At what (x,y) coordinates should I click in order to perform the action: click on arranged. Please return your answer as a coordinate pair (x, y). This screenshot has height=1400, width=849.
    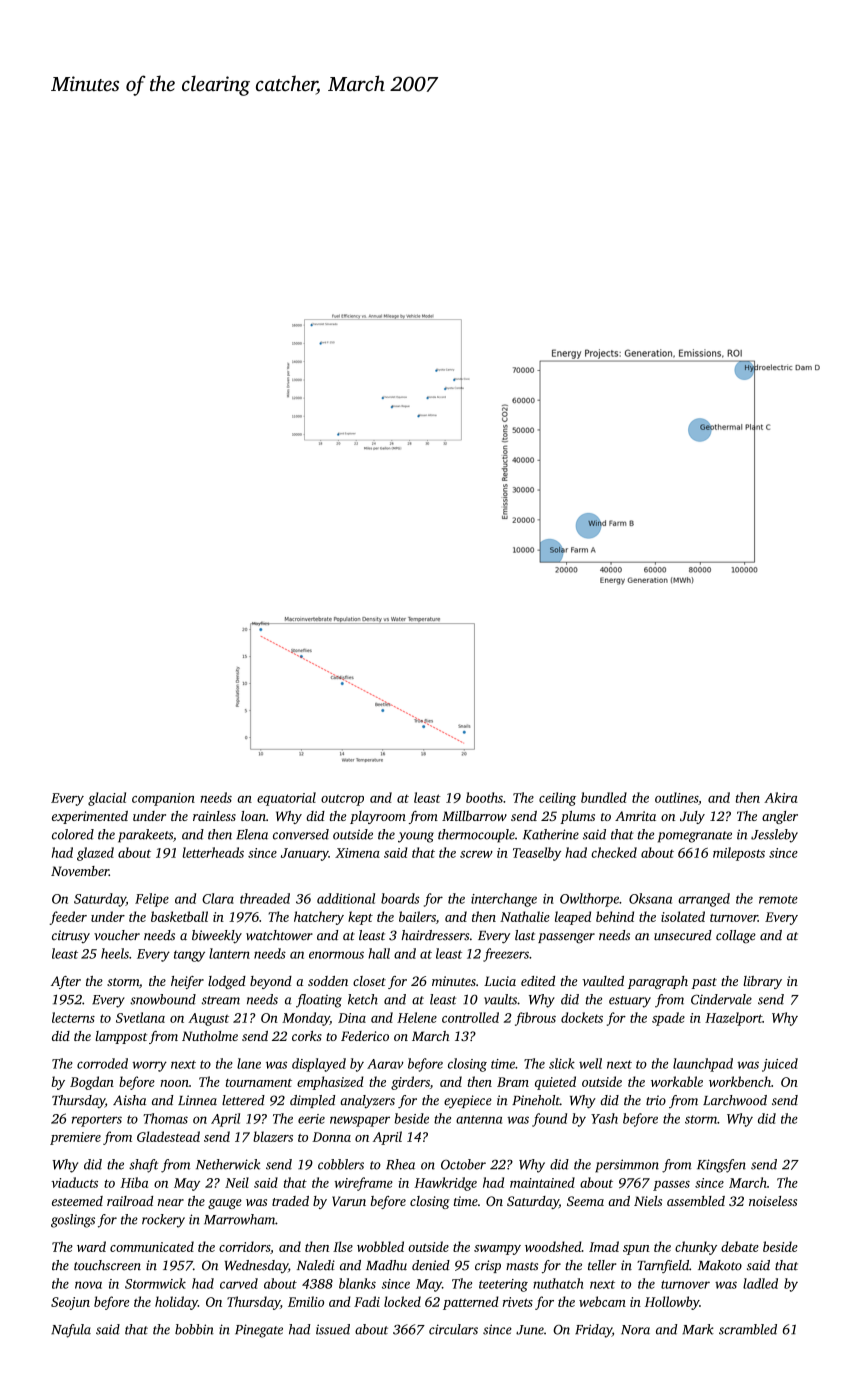
    Looking at the image, I should click on (704, 900).
